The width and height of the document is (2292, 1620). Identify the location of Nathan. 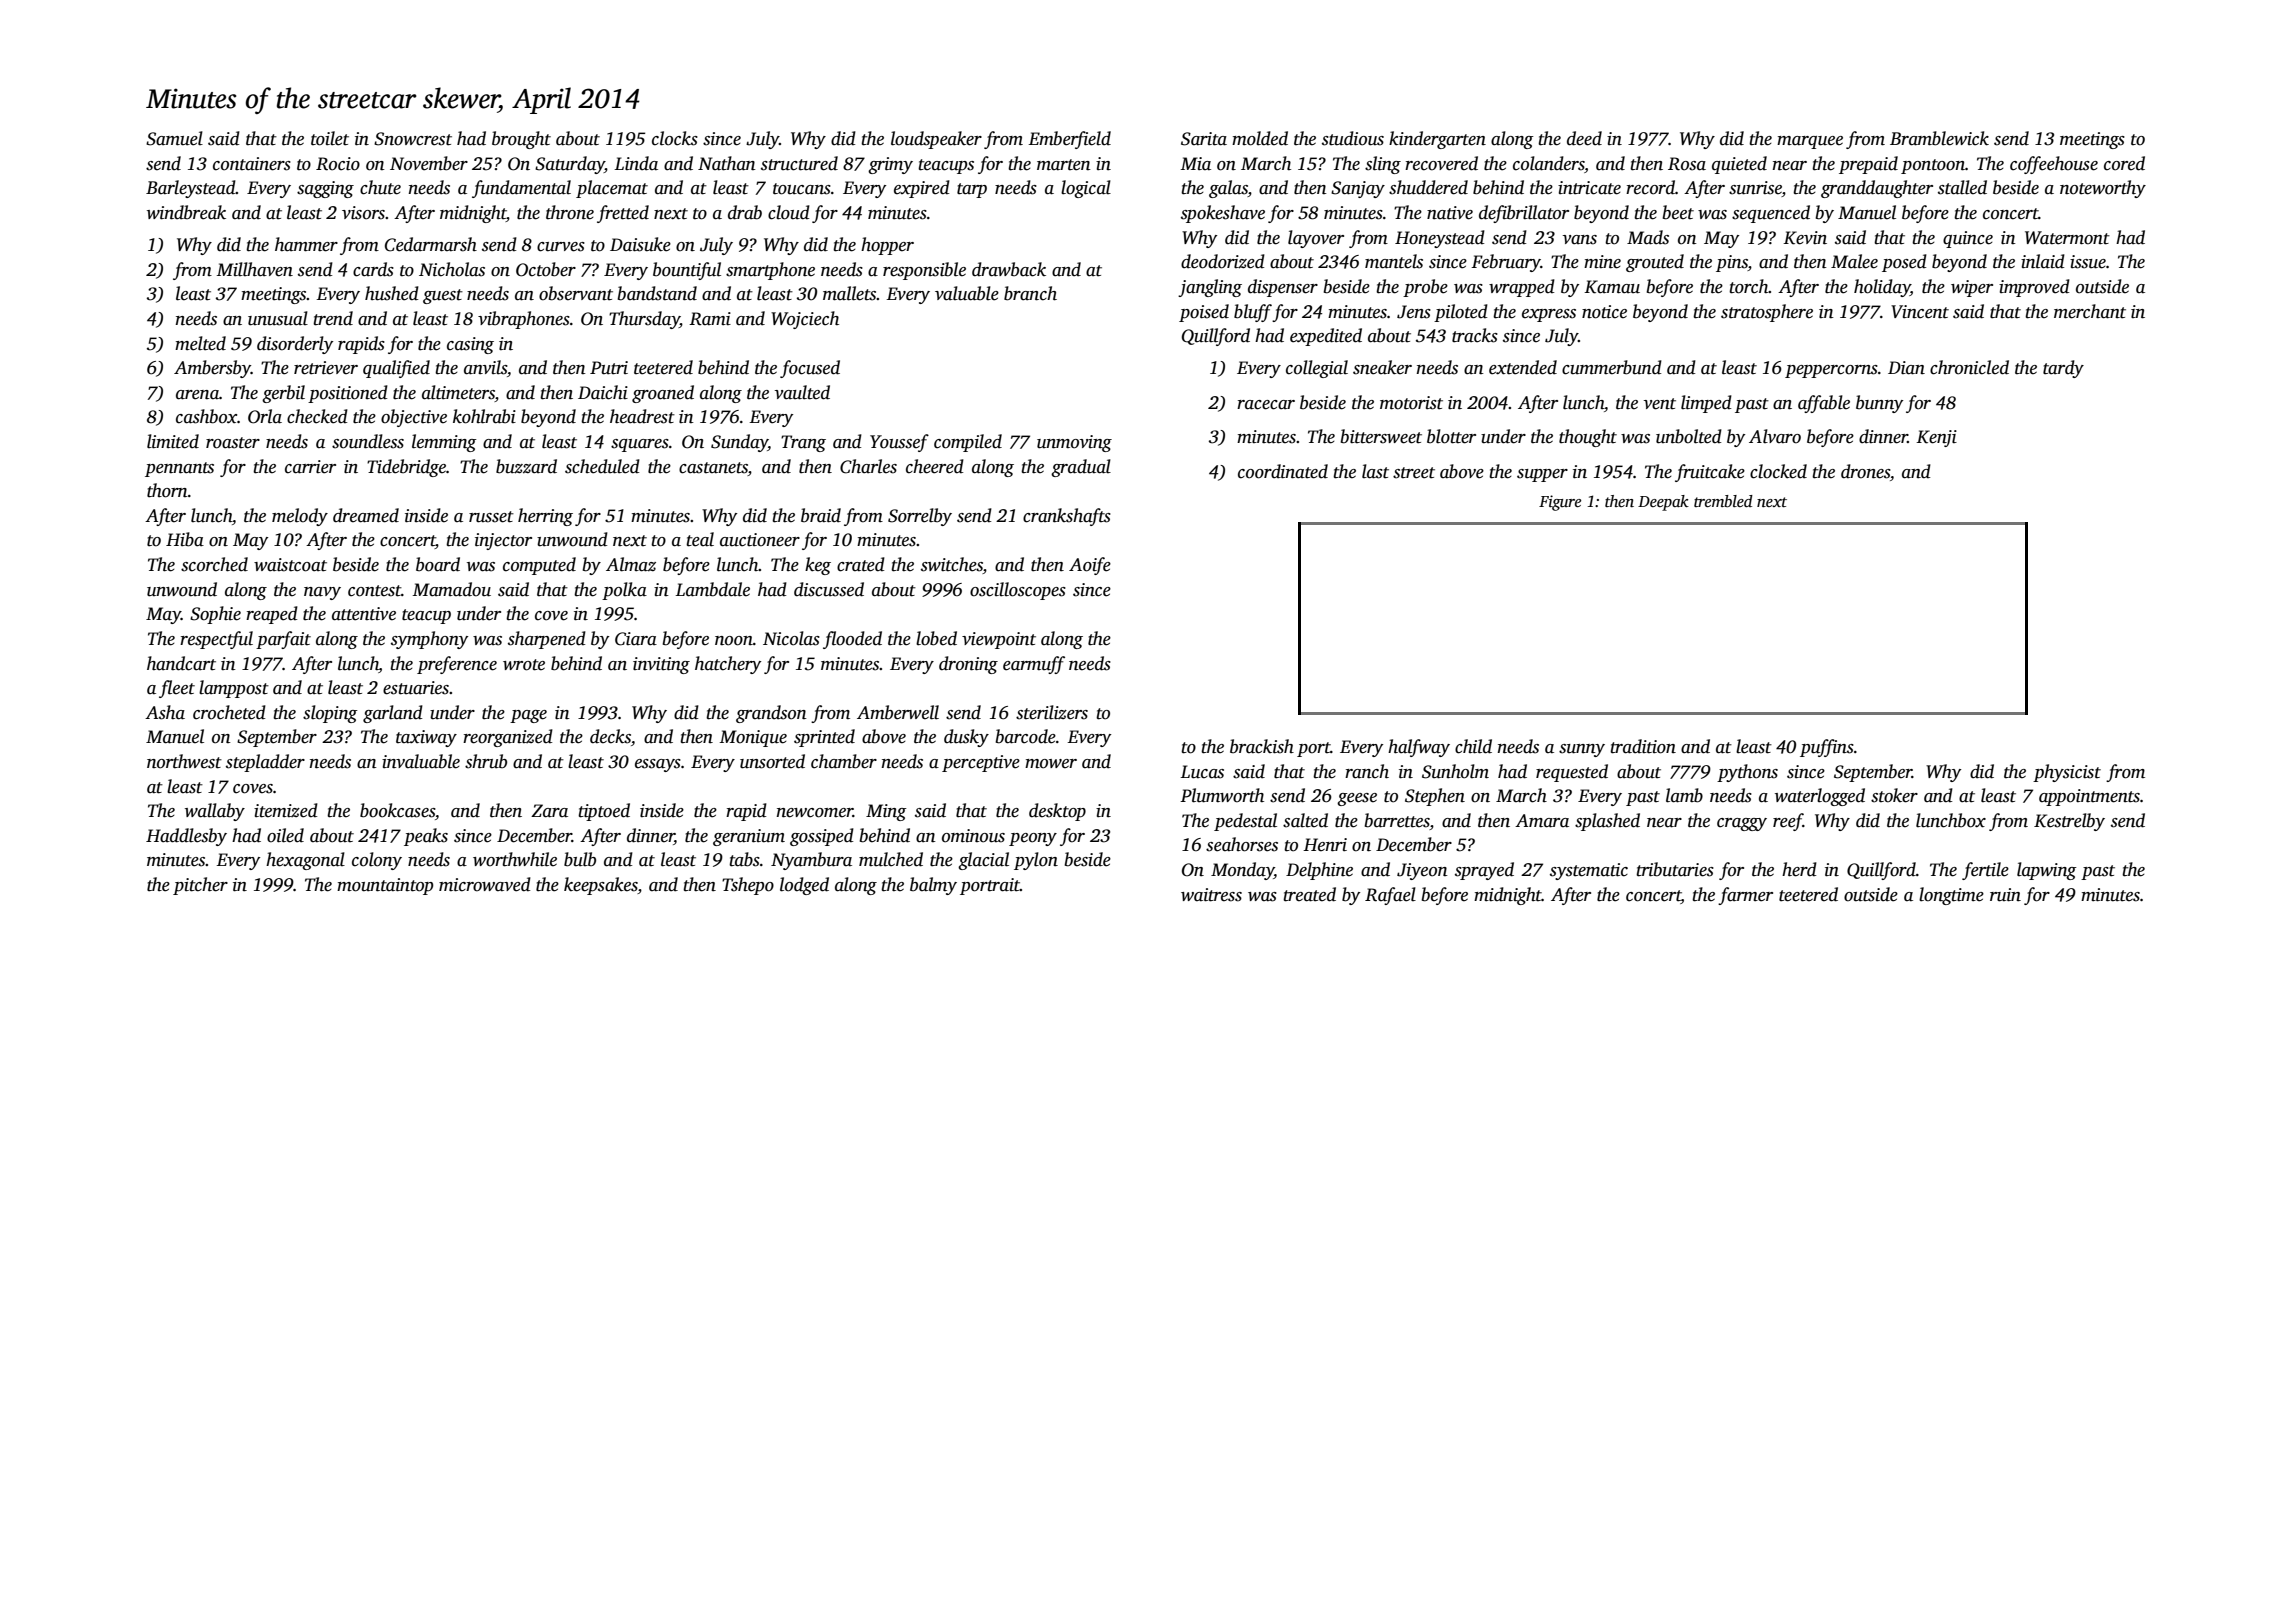
(727, 163).
